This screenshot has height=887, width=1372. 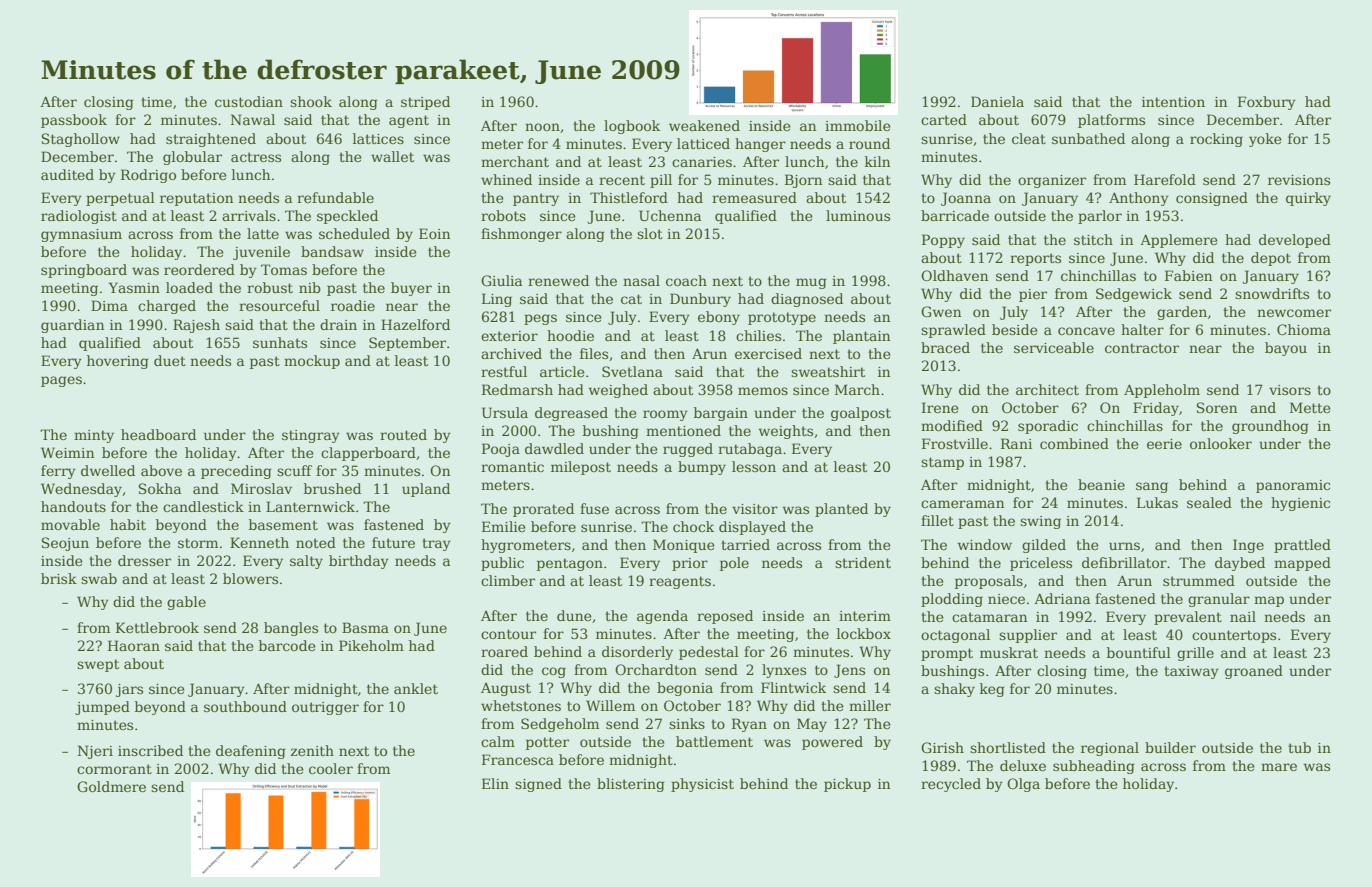 I want to click on mapped, so click(x=1302, y=564).
